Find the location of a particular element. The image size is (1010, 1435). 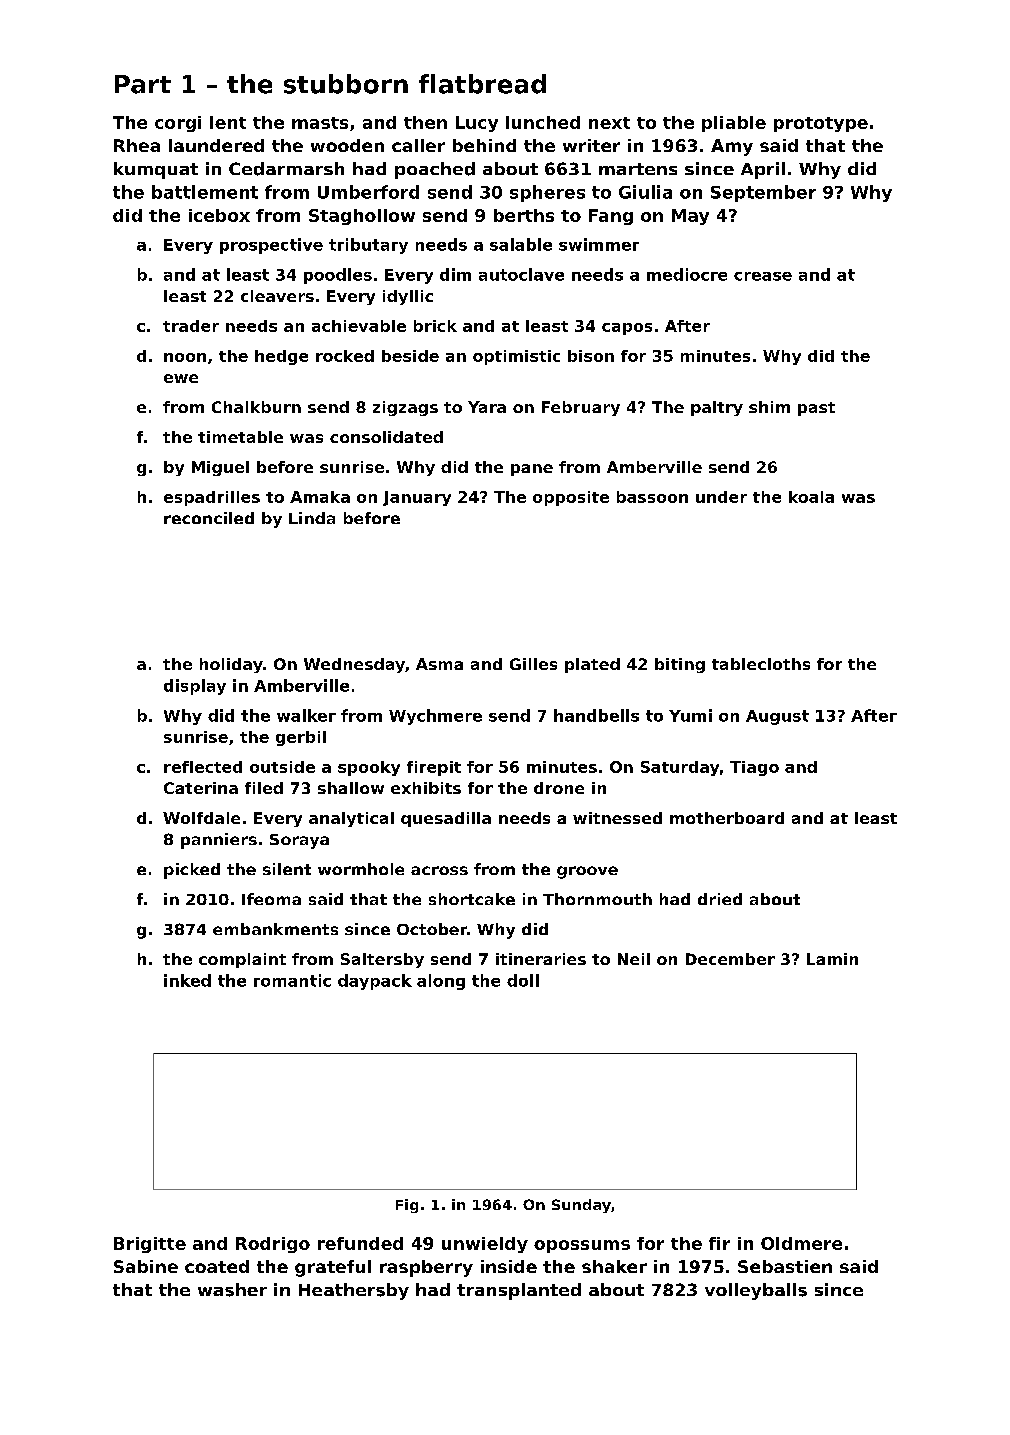

crease is located at coordinates (763, 276).
